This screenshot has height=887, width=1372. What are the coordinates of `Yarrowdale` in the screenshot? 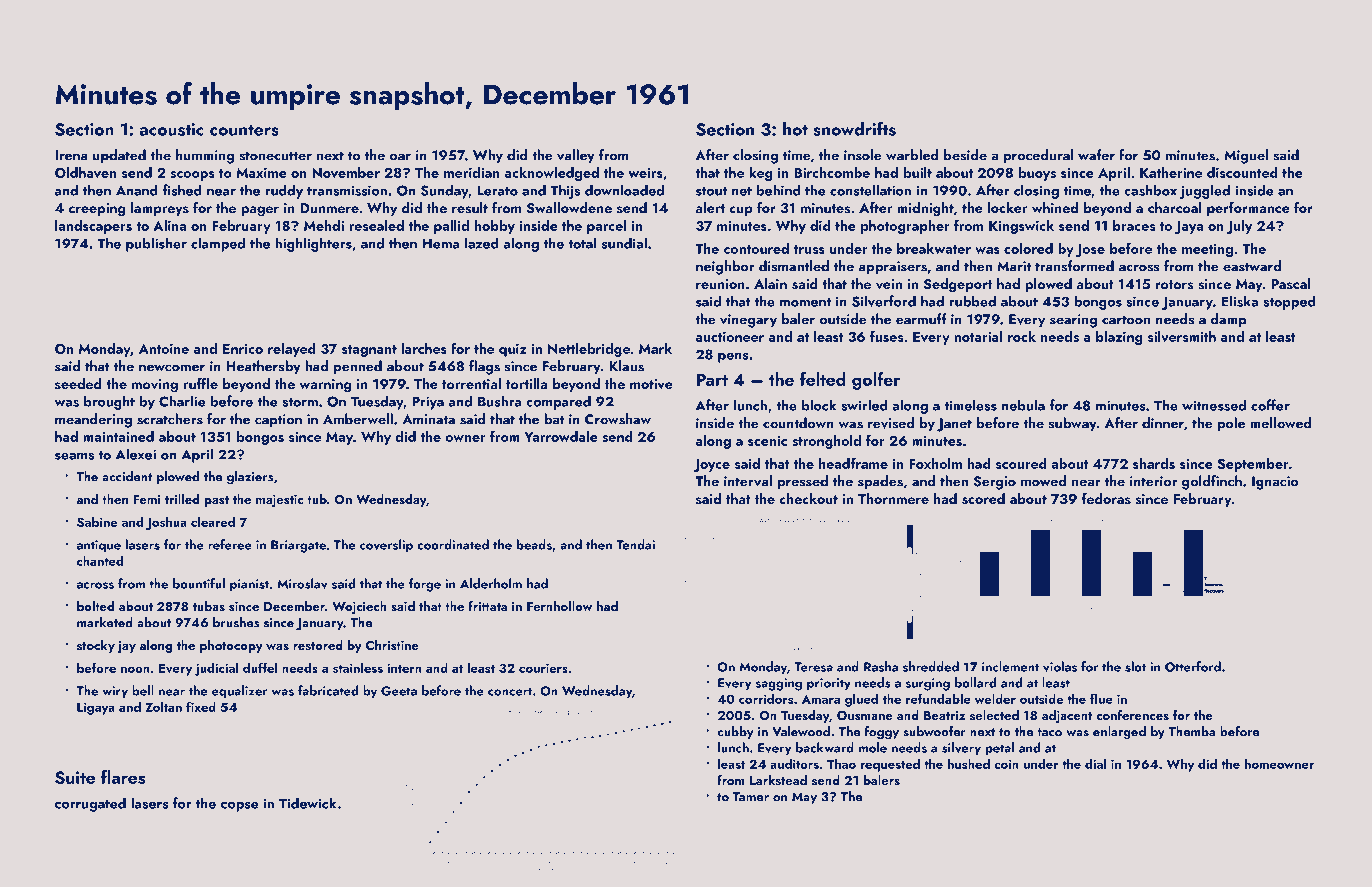 It's located at (561, 436).
